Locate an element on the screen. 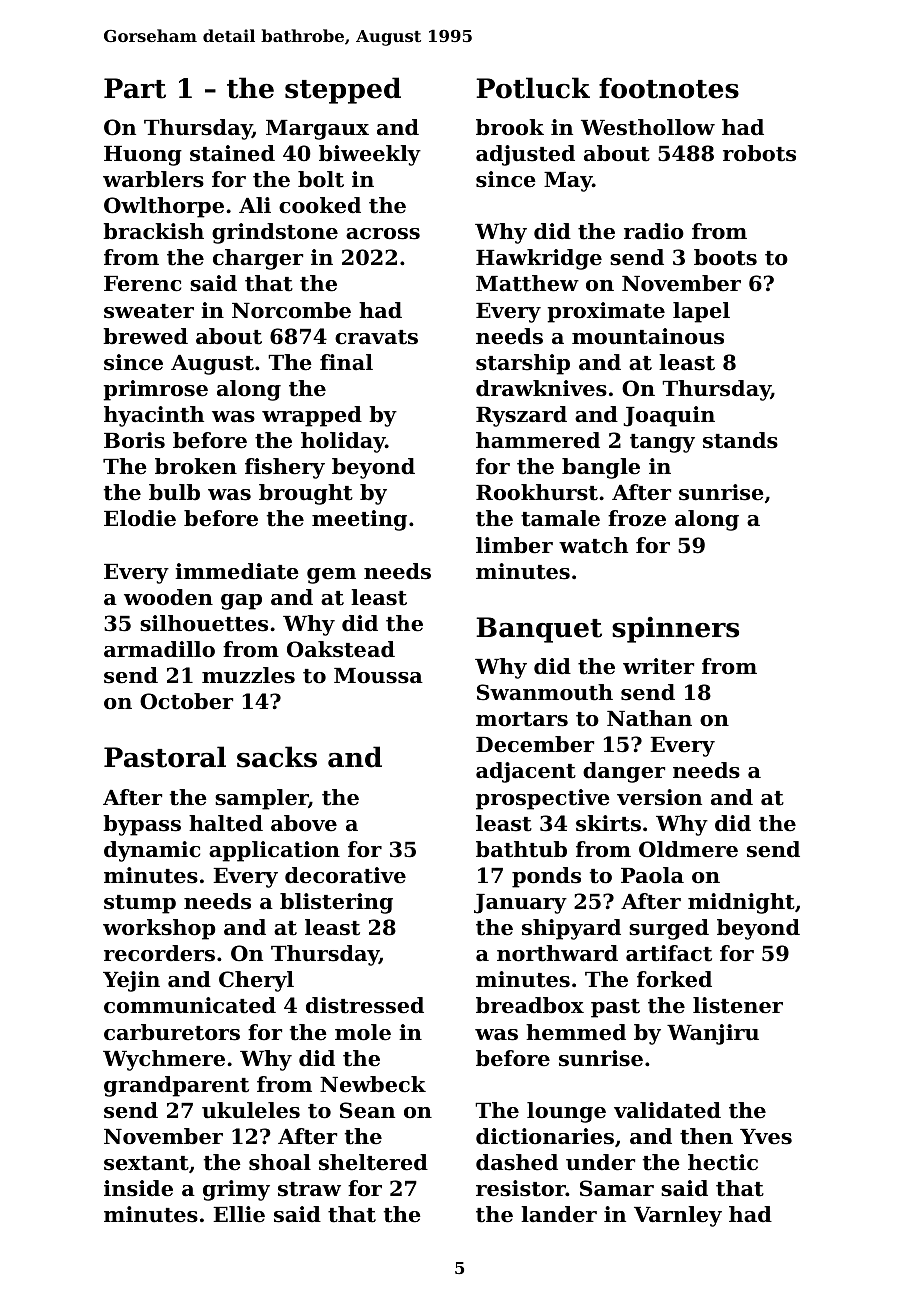 The width and height of the screenshot is (908, 1316). footnotes is located at coordinates (669, 88).
